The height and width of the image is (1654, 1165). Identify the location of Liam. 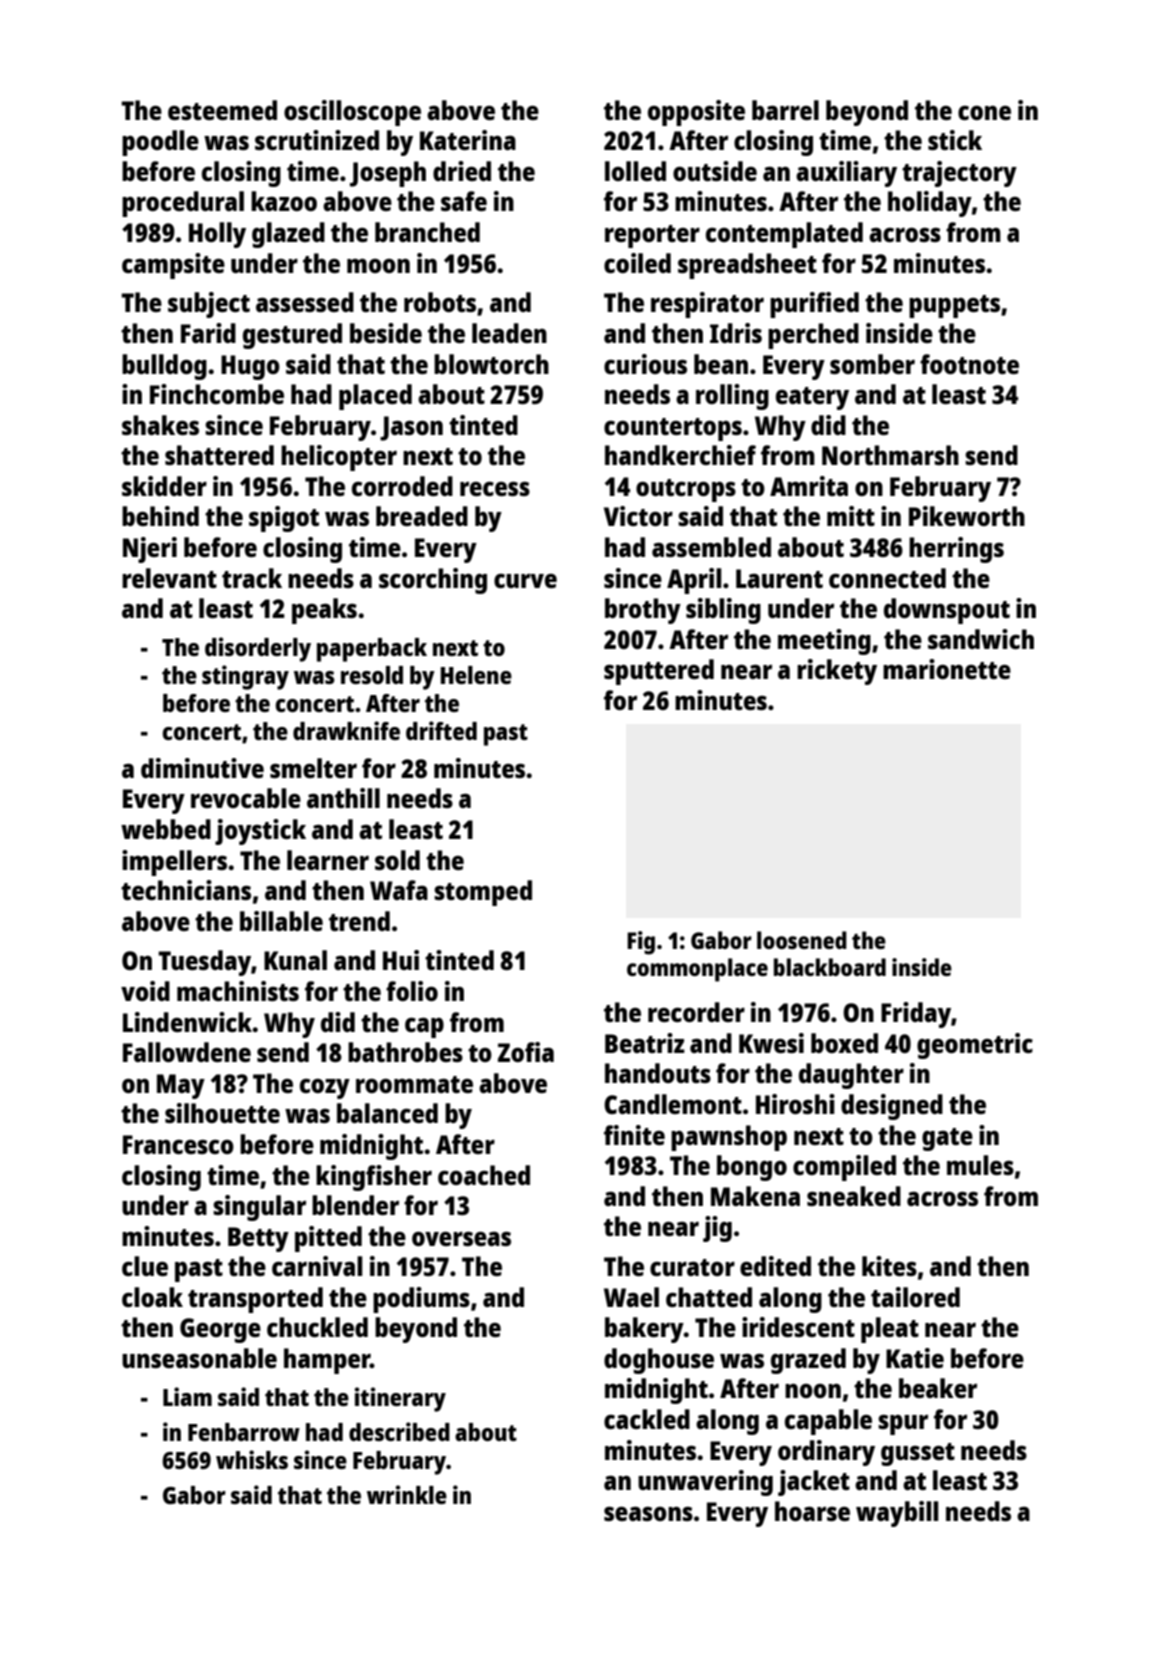
(187, 1396).
